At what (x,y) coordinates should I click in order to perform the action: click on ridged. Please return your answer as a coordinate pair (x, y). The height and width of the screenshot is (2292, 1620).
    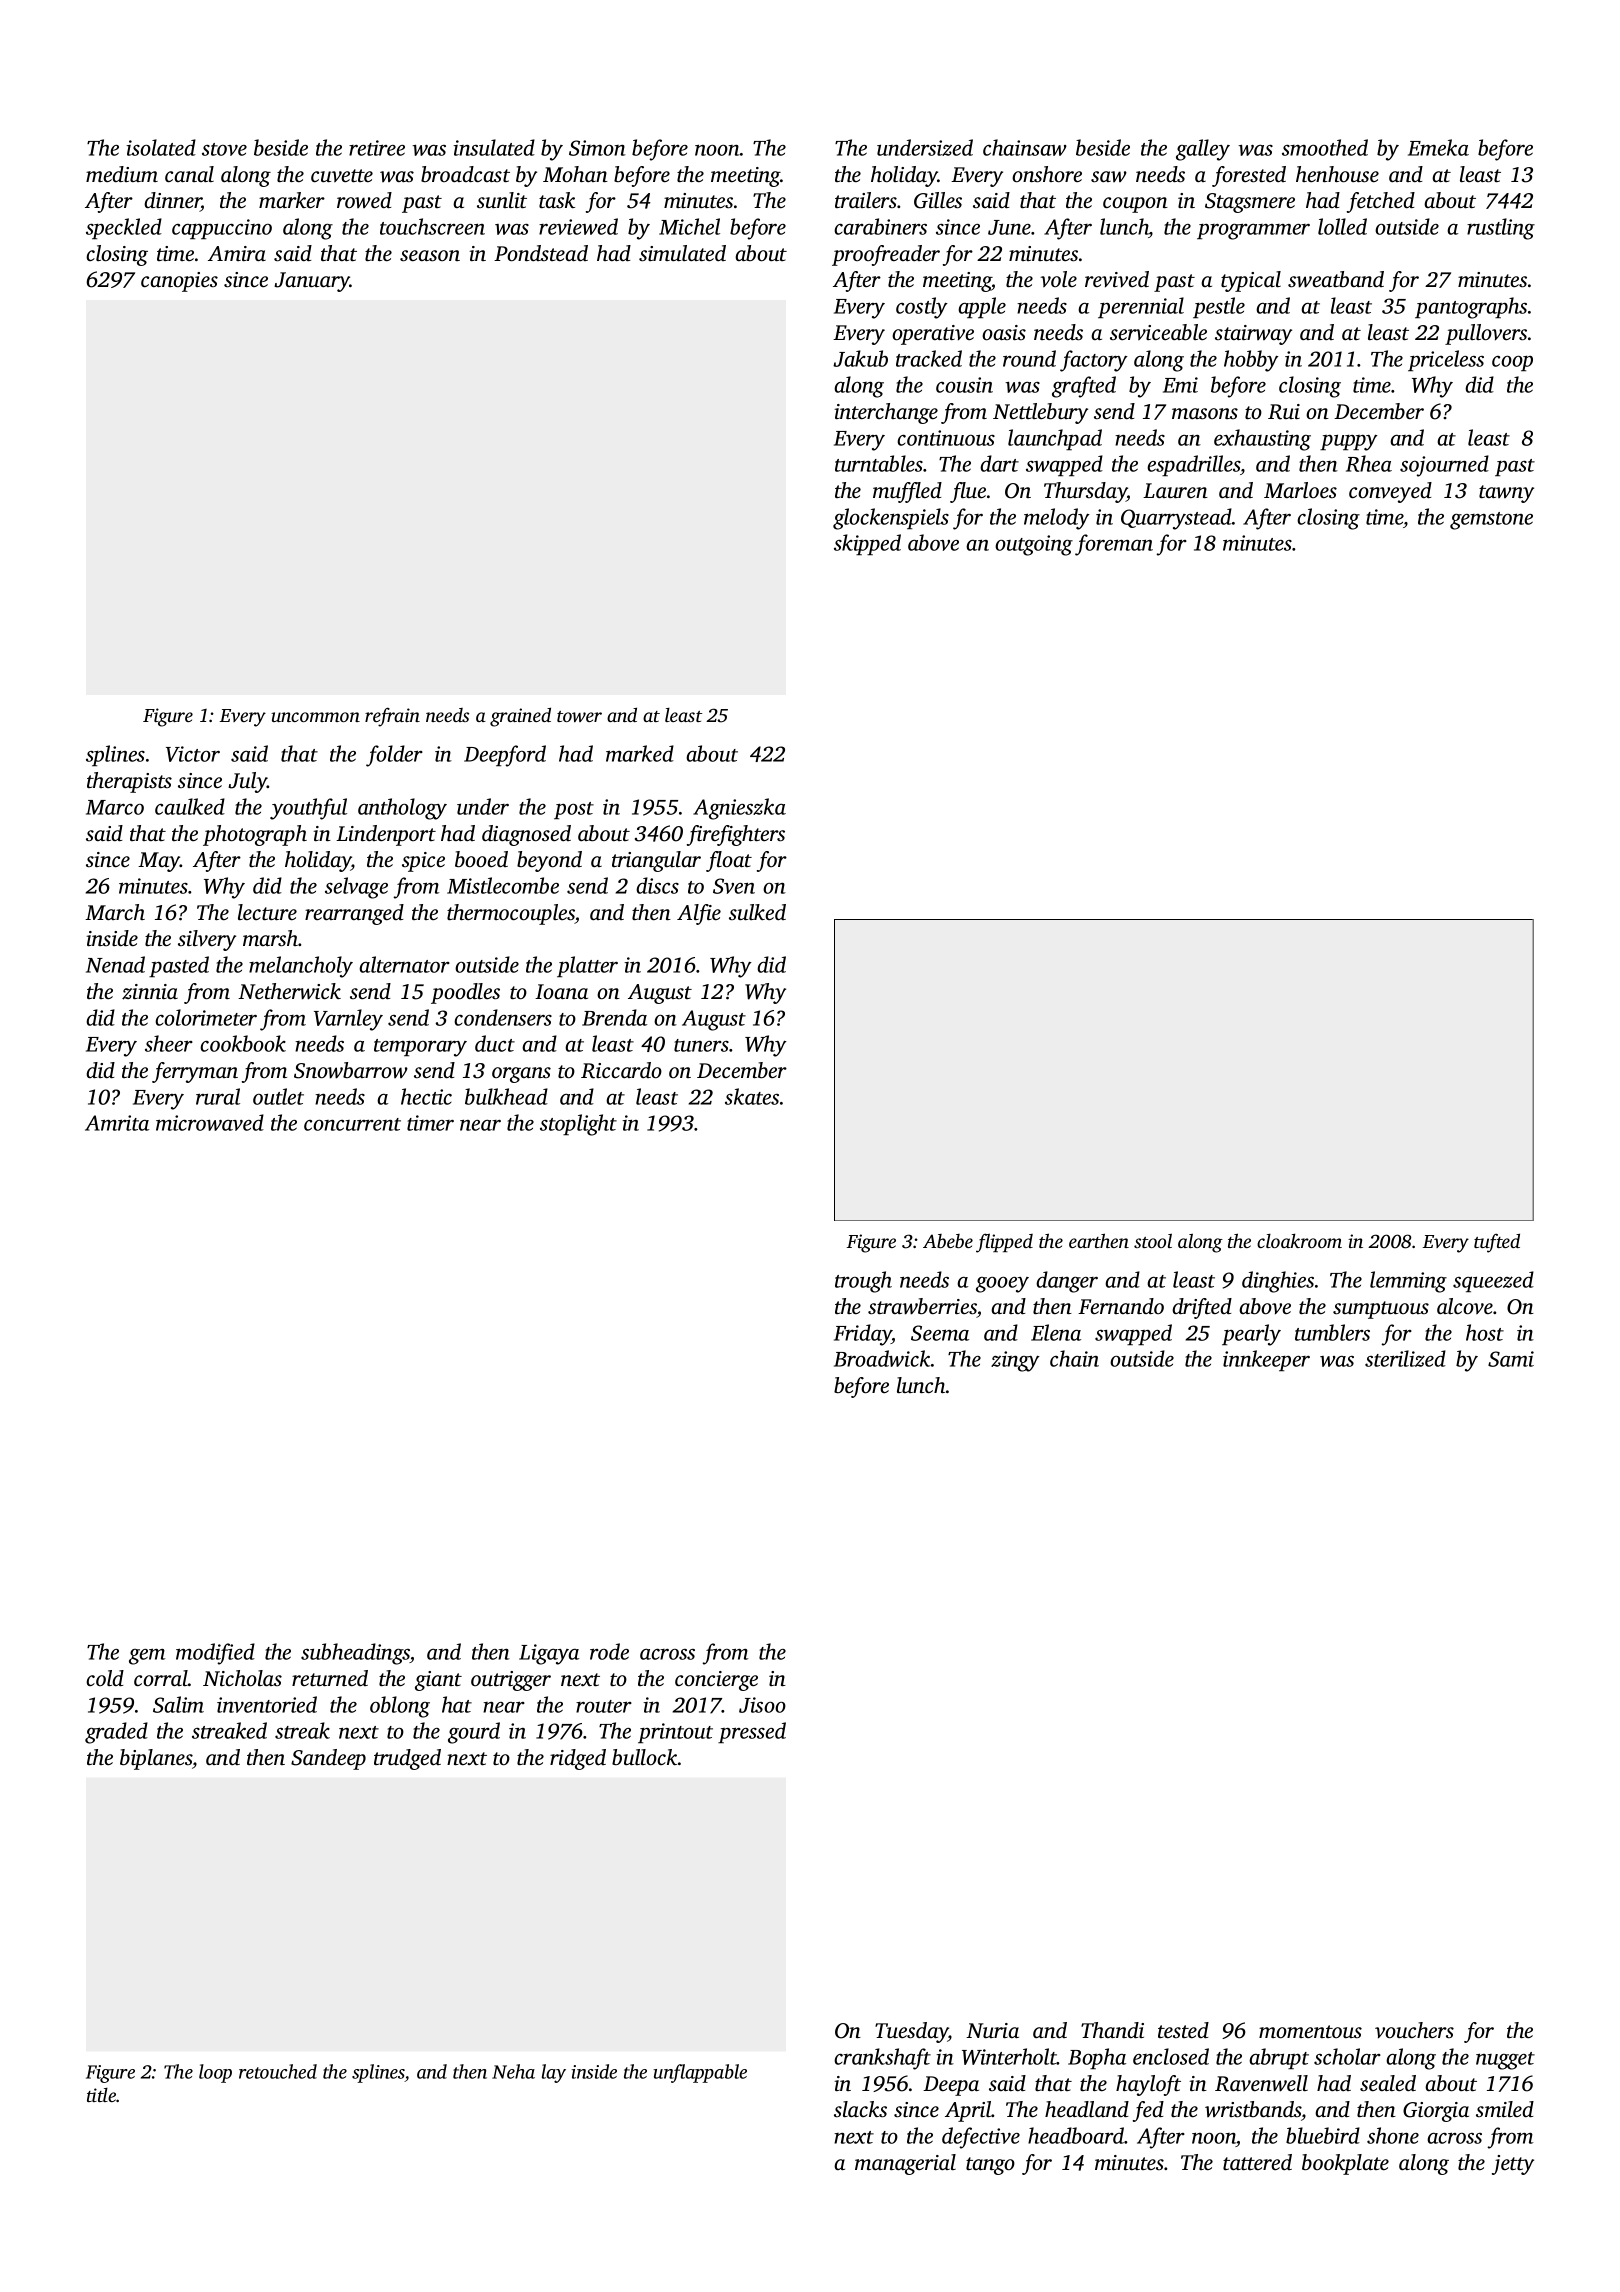
    Looking at the image, I should click on (578, 1759).
